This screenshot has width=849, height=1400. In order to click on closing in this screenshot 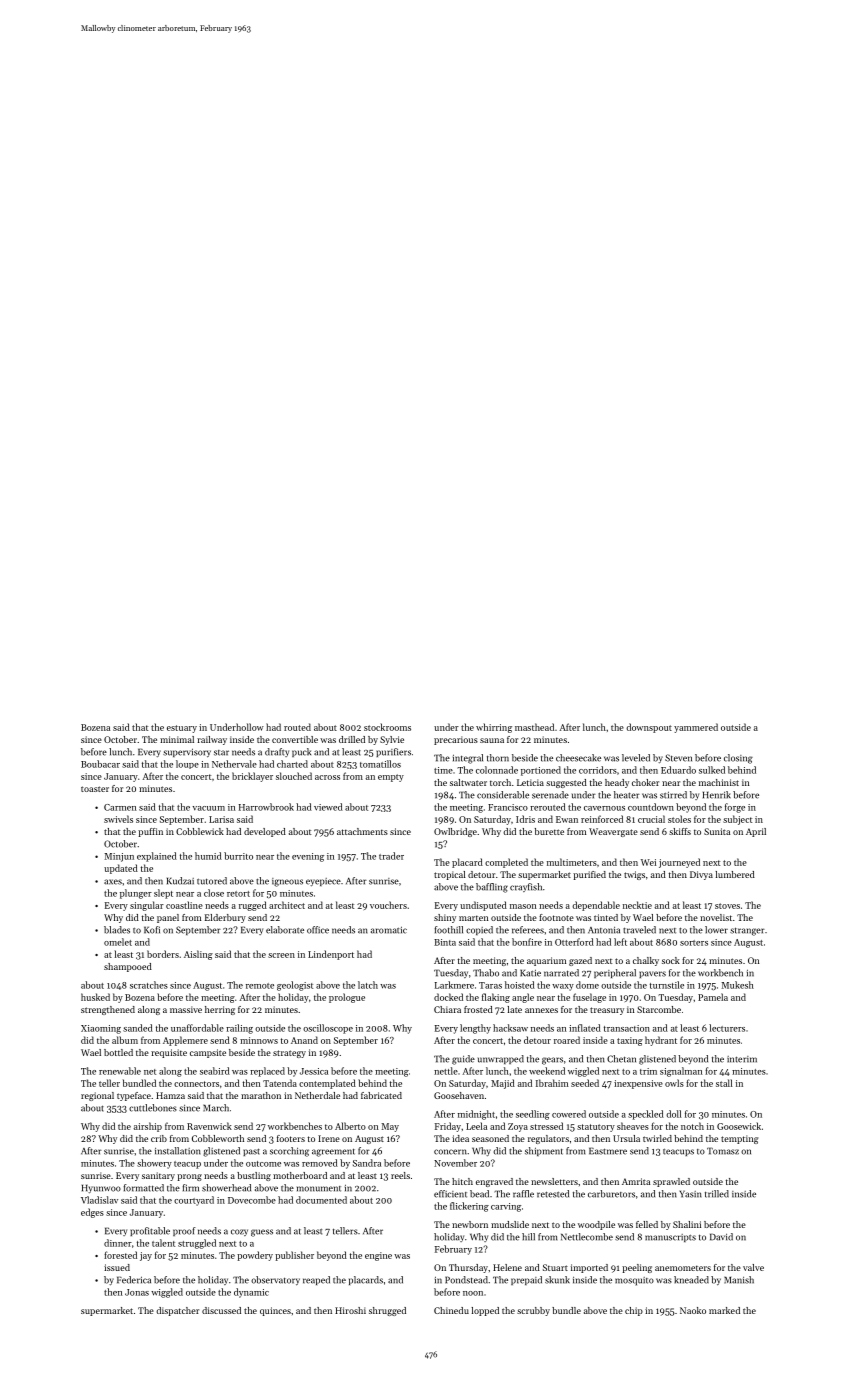, I will do `click(738, 759)`.
